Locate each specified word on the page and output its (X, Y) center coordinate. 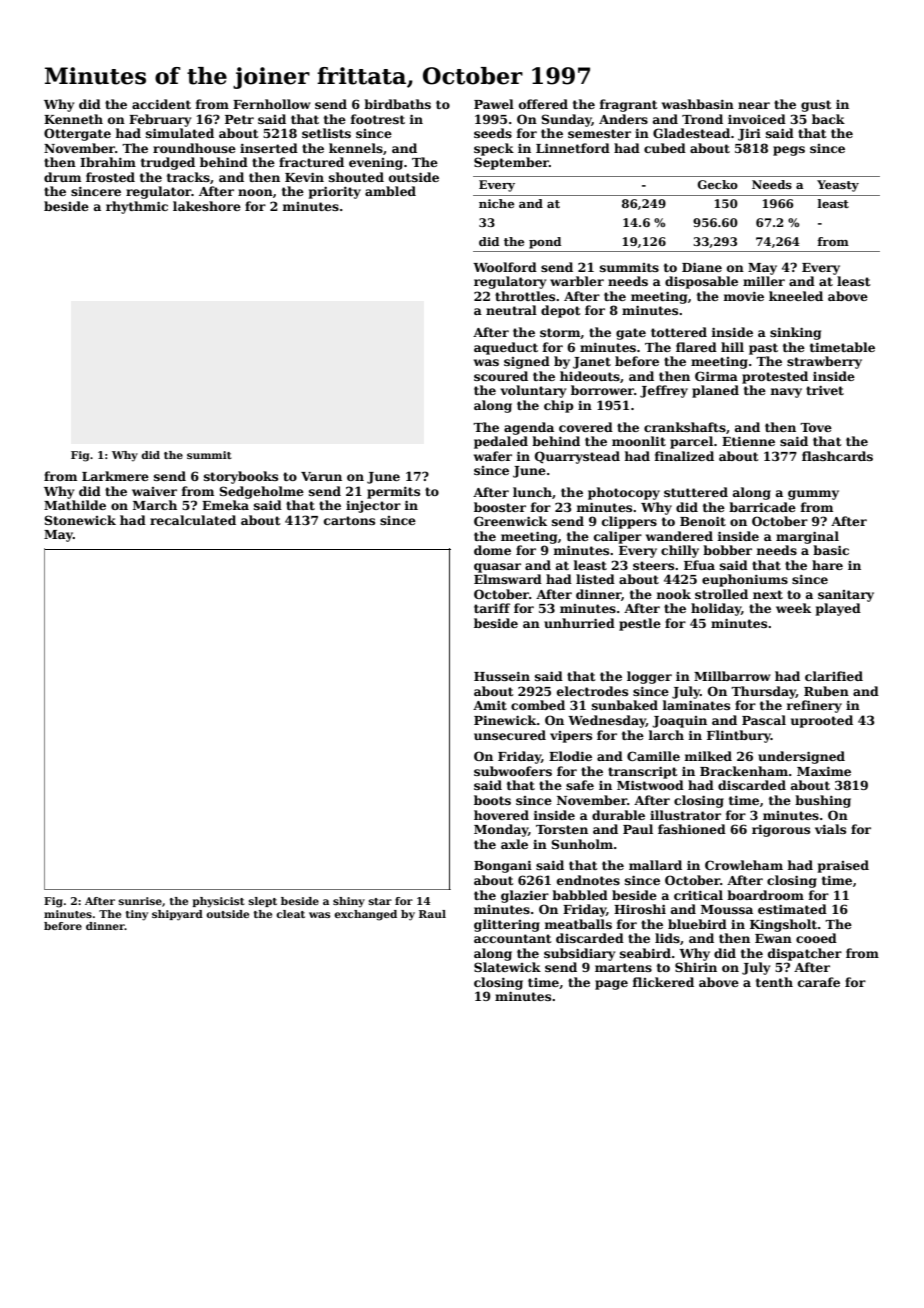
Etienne (748, 441)
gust (816, 106)
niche (496, 203)
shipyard (177, 915)
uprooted (822, 721)
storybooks (241, 477)
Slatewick (507, 967)
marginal (807, 537)
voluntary (533, 391)
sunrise (140, 901)
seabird (645, 953)
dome (492, 550)
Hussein (502, 676)
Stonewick (80, 520)
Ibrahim (108, 162)
